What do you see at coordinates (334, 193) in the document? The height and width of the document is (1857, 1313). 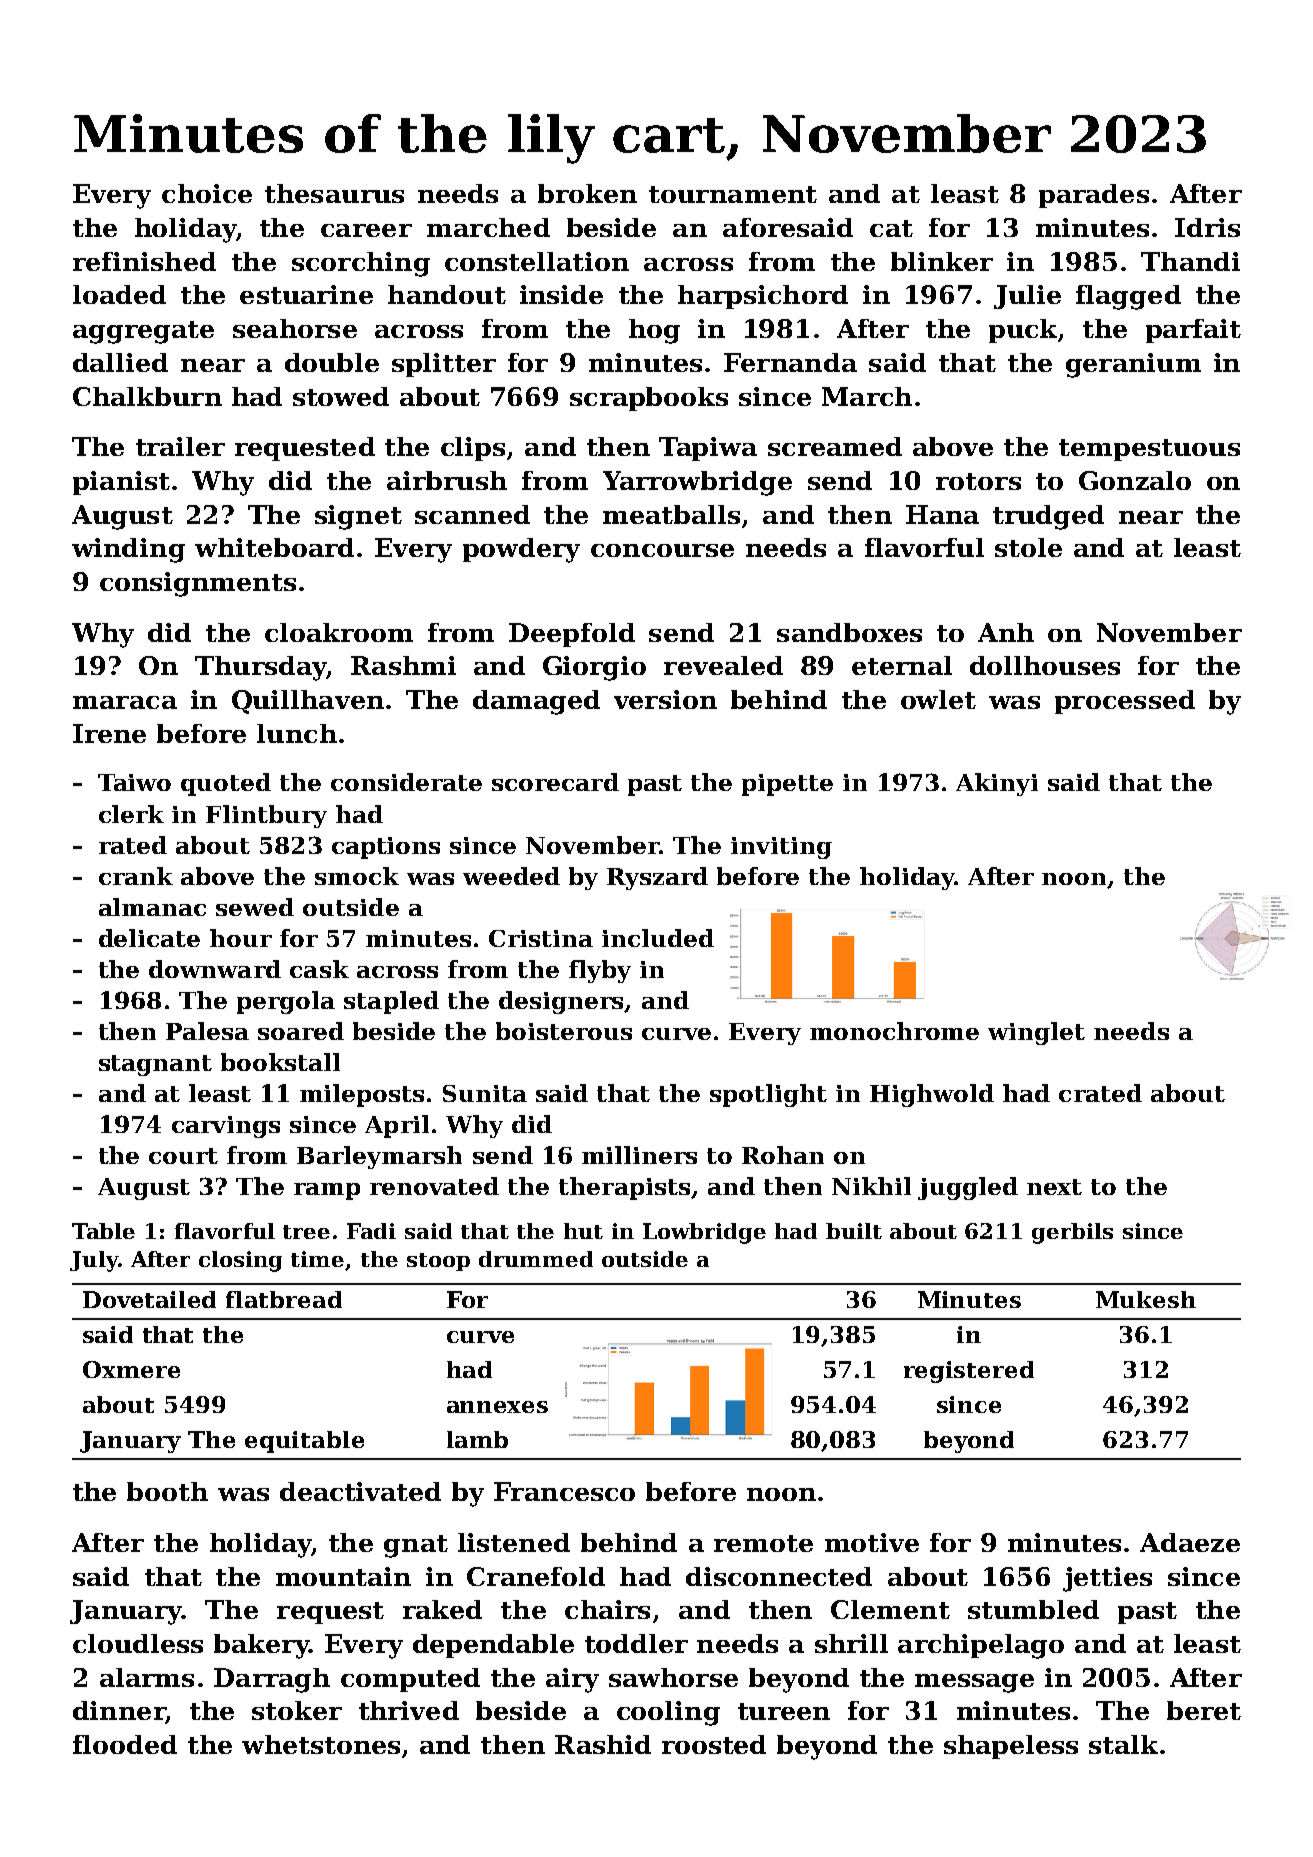 I see `thesaurus` at bounding box center [334, 193].
